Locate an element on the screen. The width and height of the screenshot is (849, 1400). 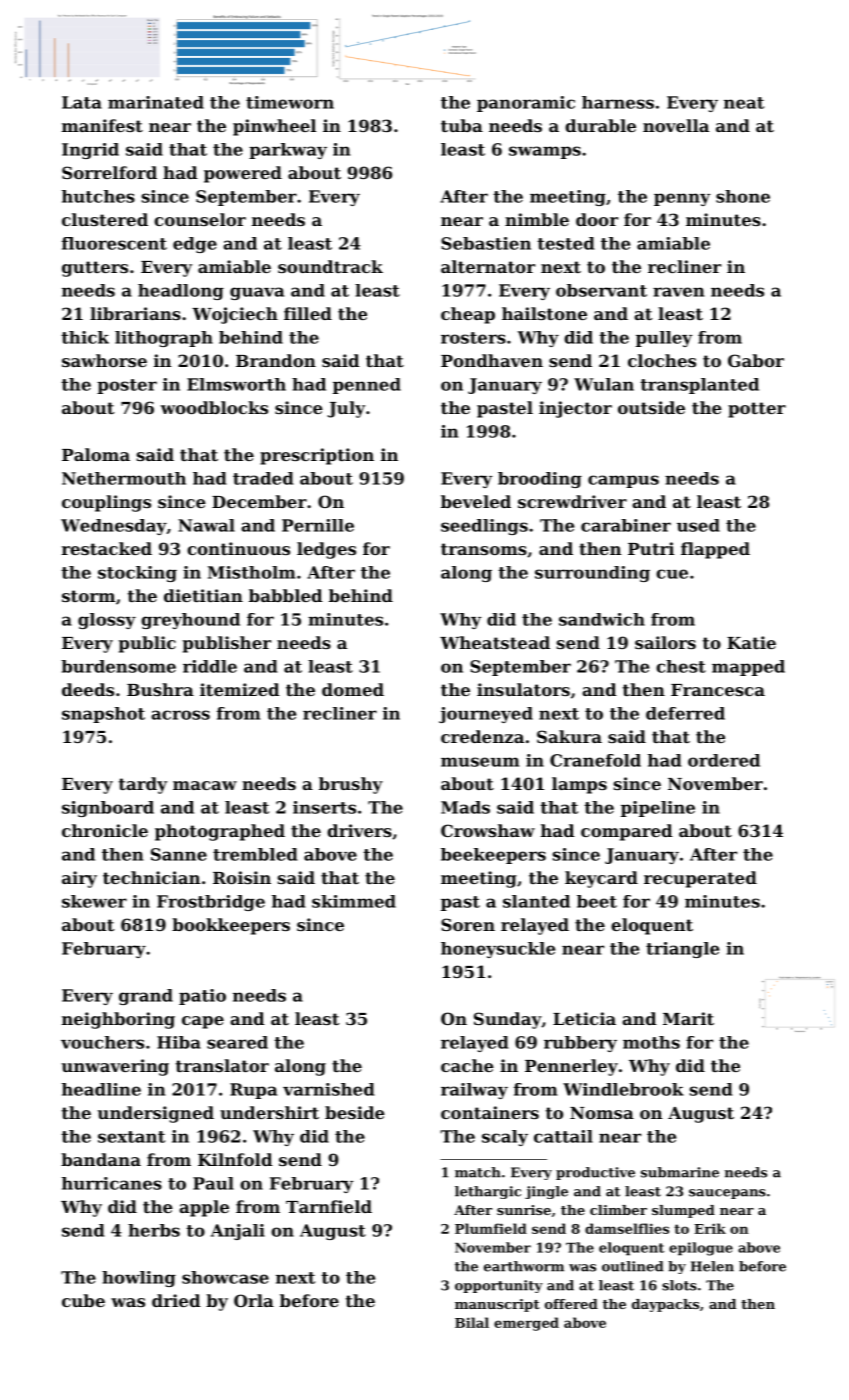
Soren is located at coordinates (468, 924).
